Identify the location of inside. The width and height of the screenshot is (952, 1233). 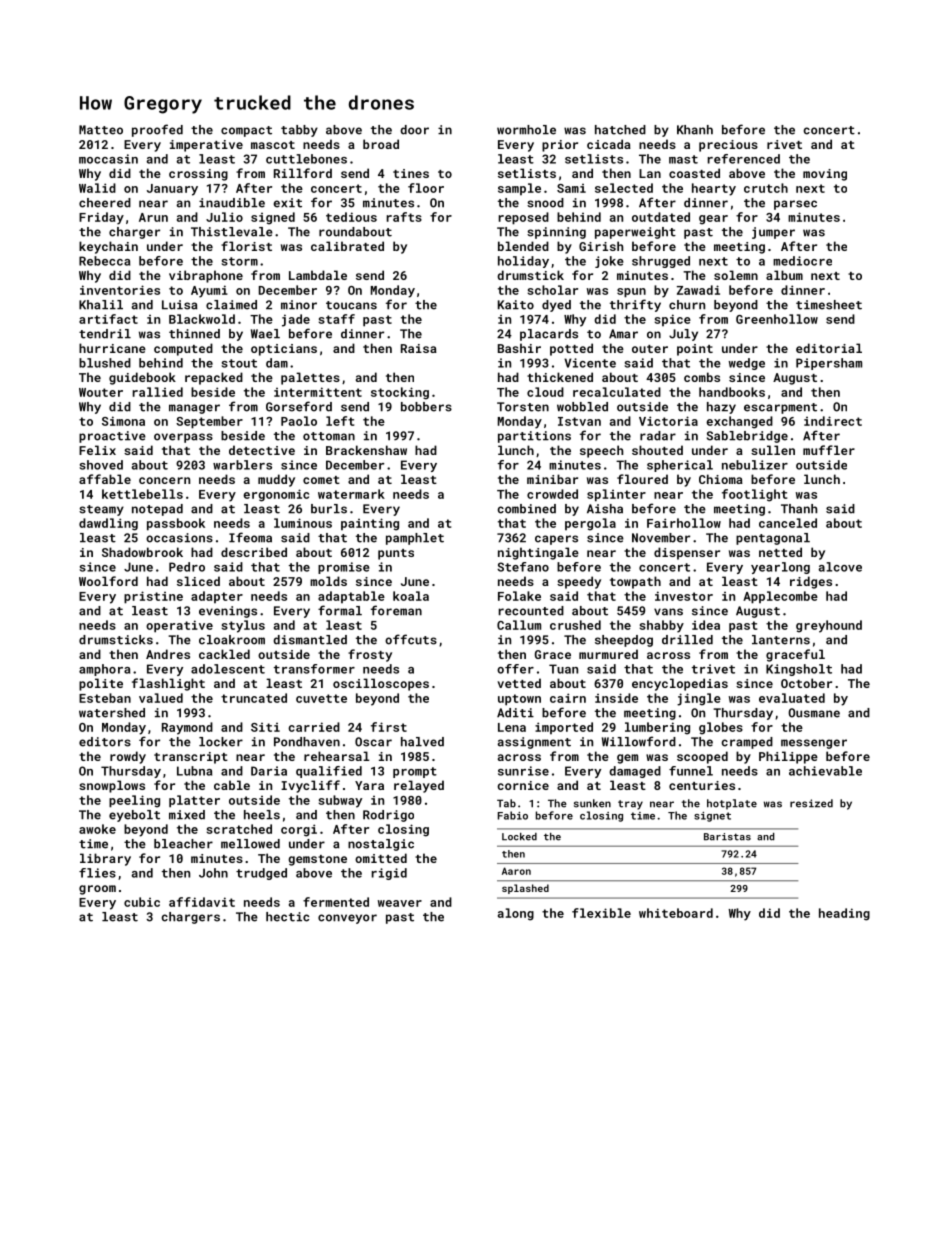
(616, 698).
